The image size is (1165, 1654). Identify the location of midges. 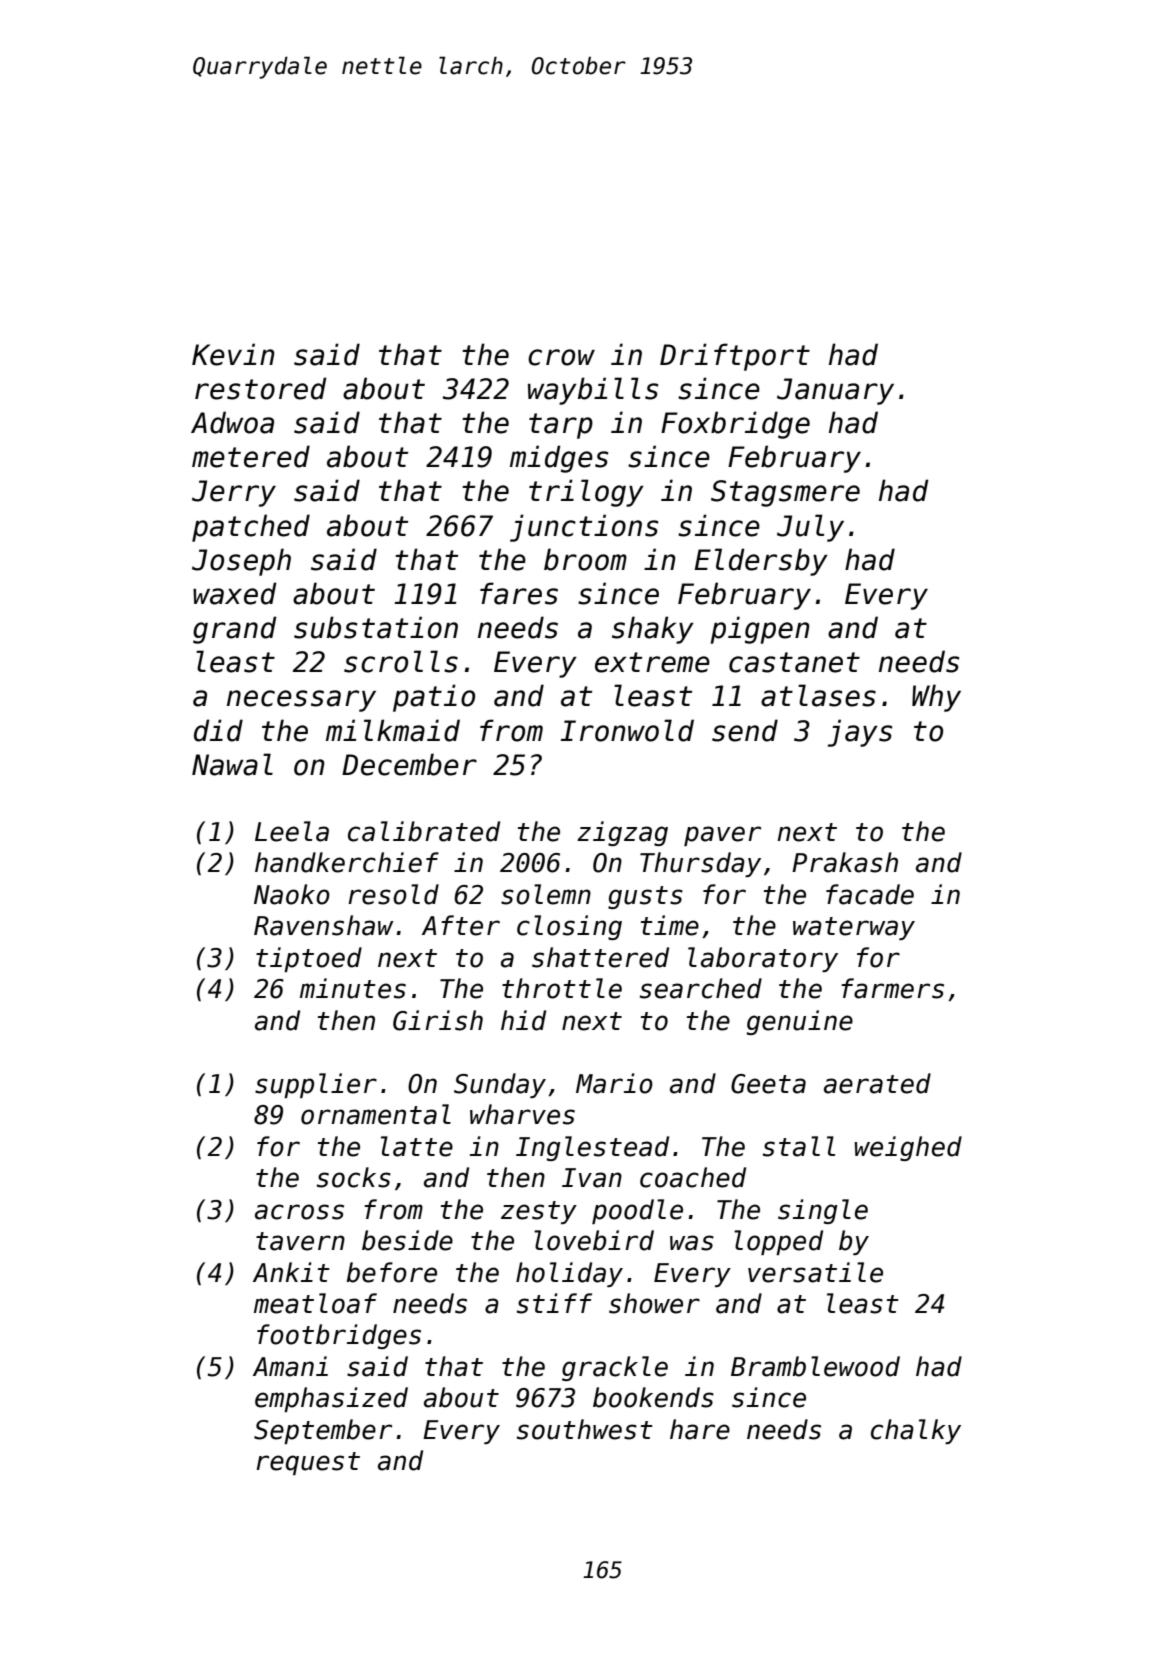
(559, 459).
